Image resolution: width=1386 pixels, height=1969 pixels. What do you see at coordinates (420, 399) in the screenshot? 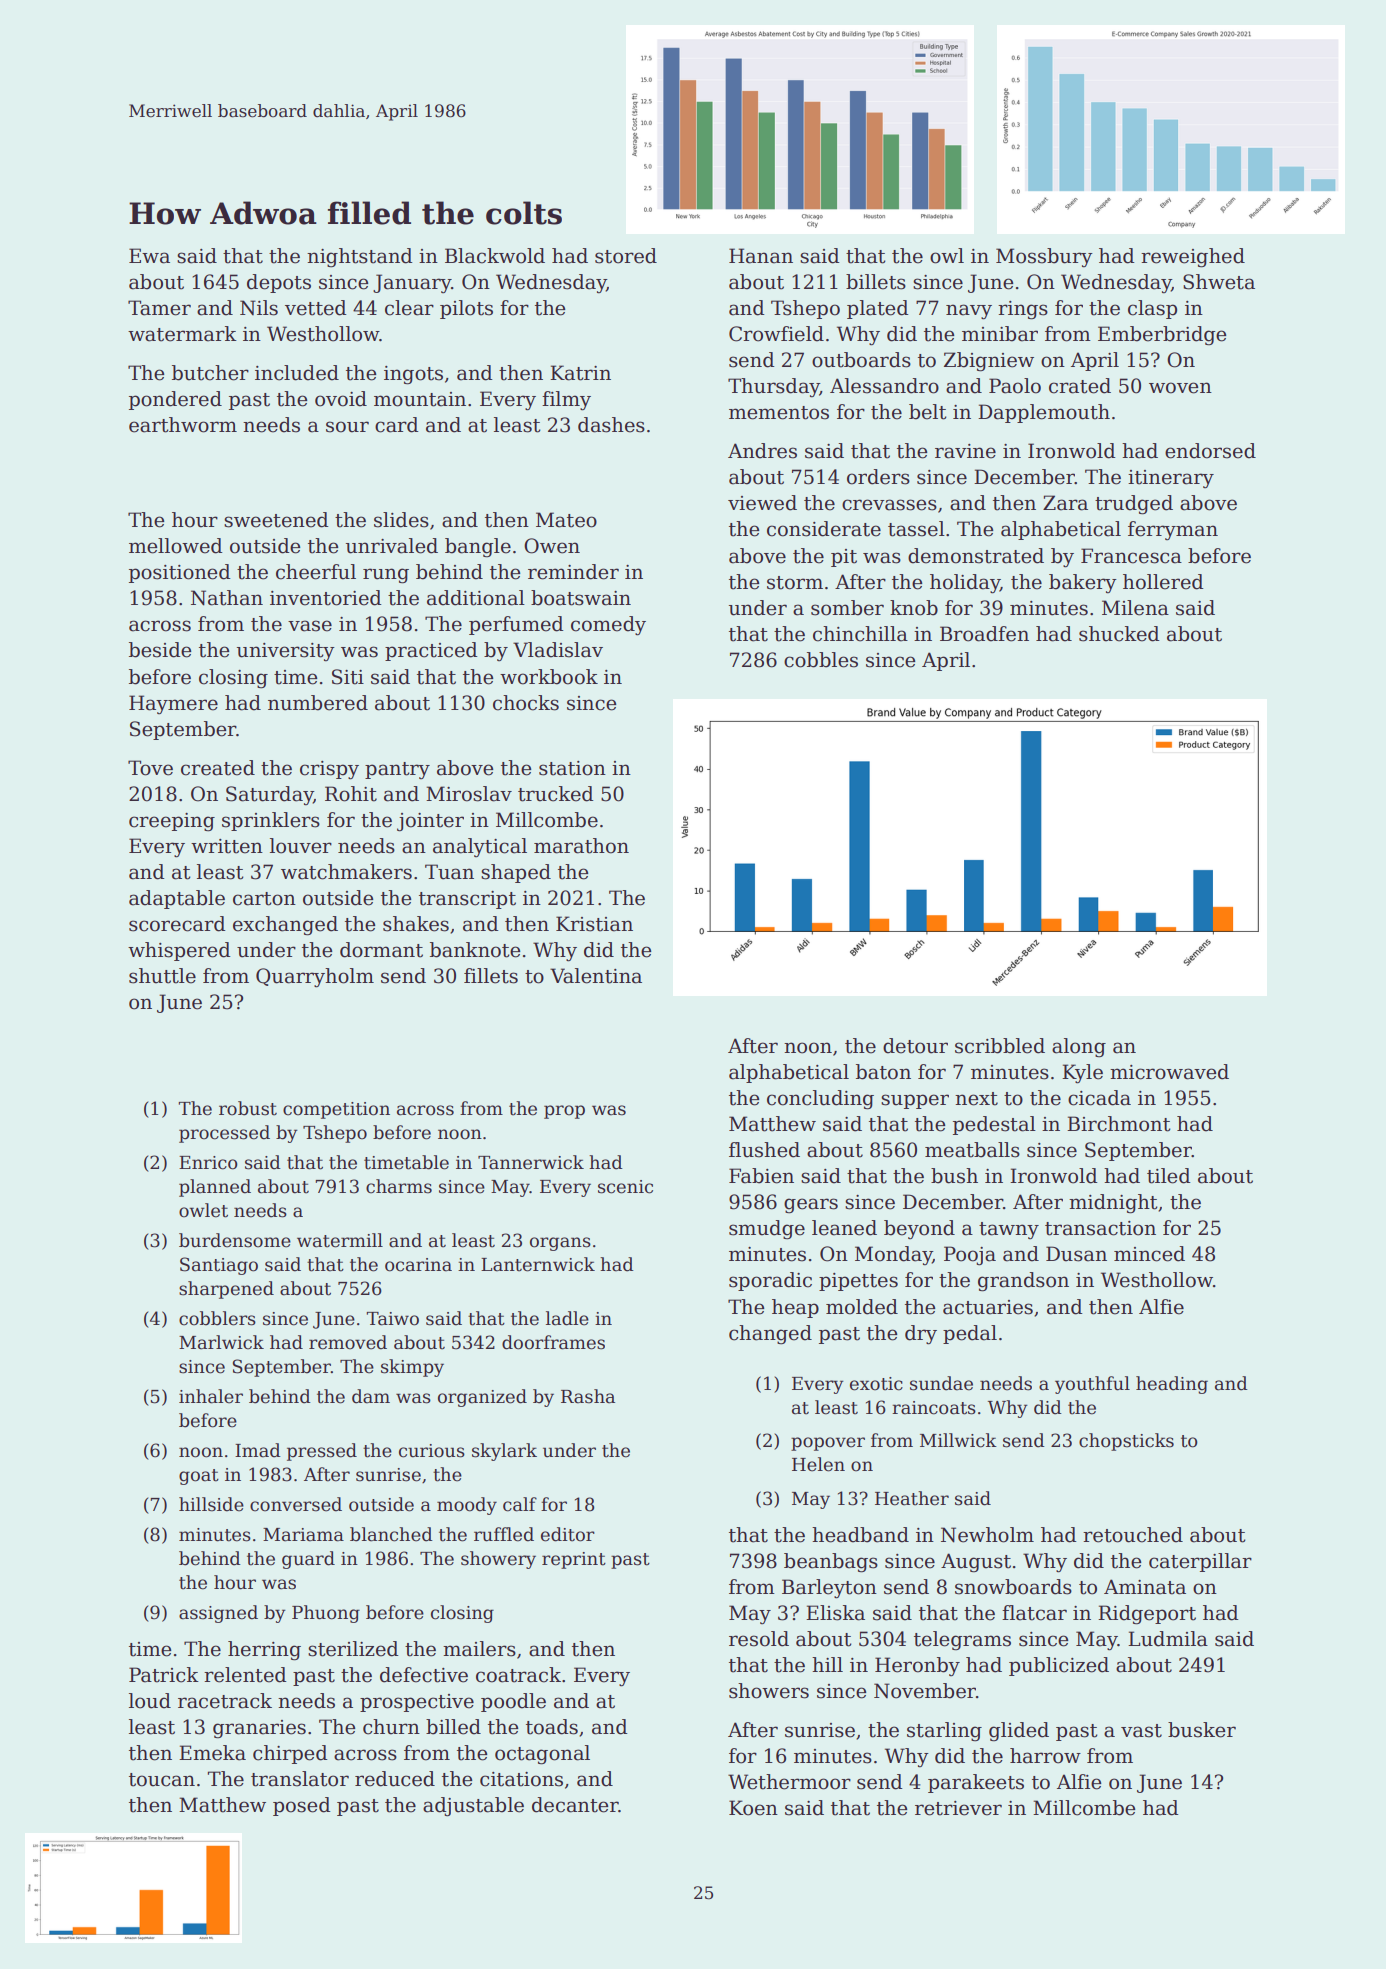
I see `mountain` at bounding box center [420, 399].
